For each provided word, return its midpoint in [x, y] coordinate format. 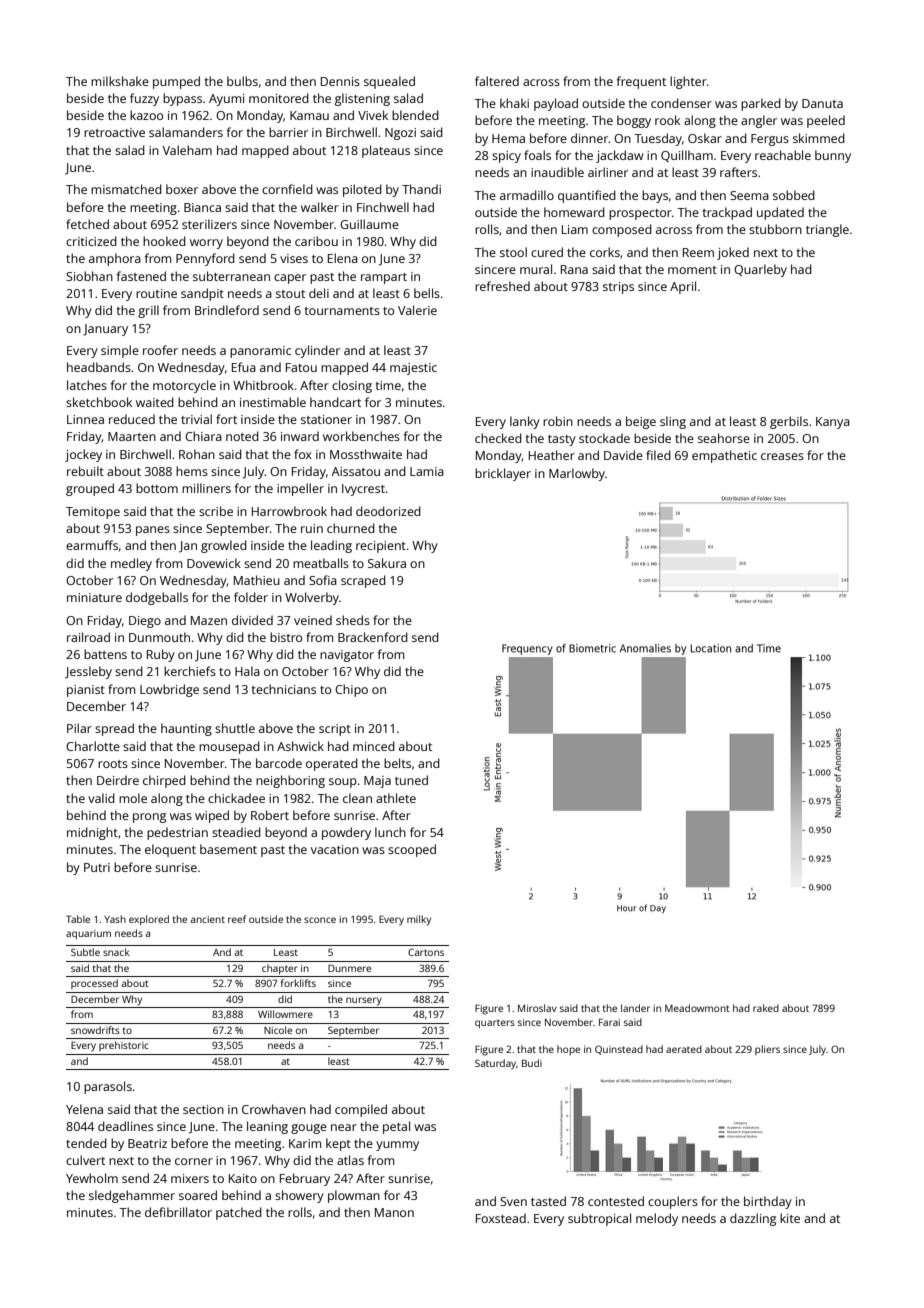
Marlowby [577, 474]
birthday [768, 1202]
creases [782, 456]
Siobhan [89, 276]
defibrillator [178, 1212]
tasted [548, 1201]
